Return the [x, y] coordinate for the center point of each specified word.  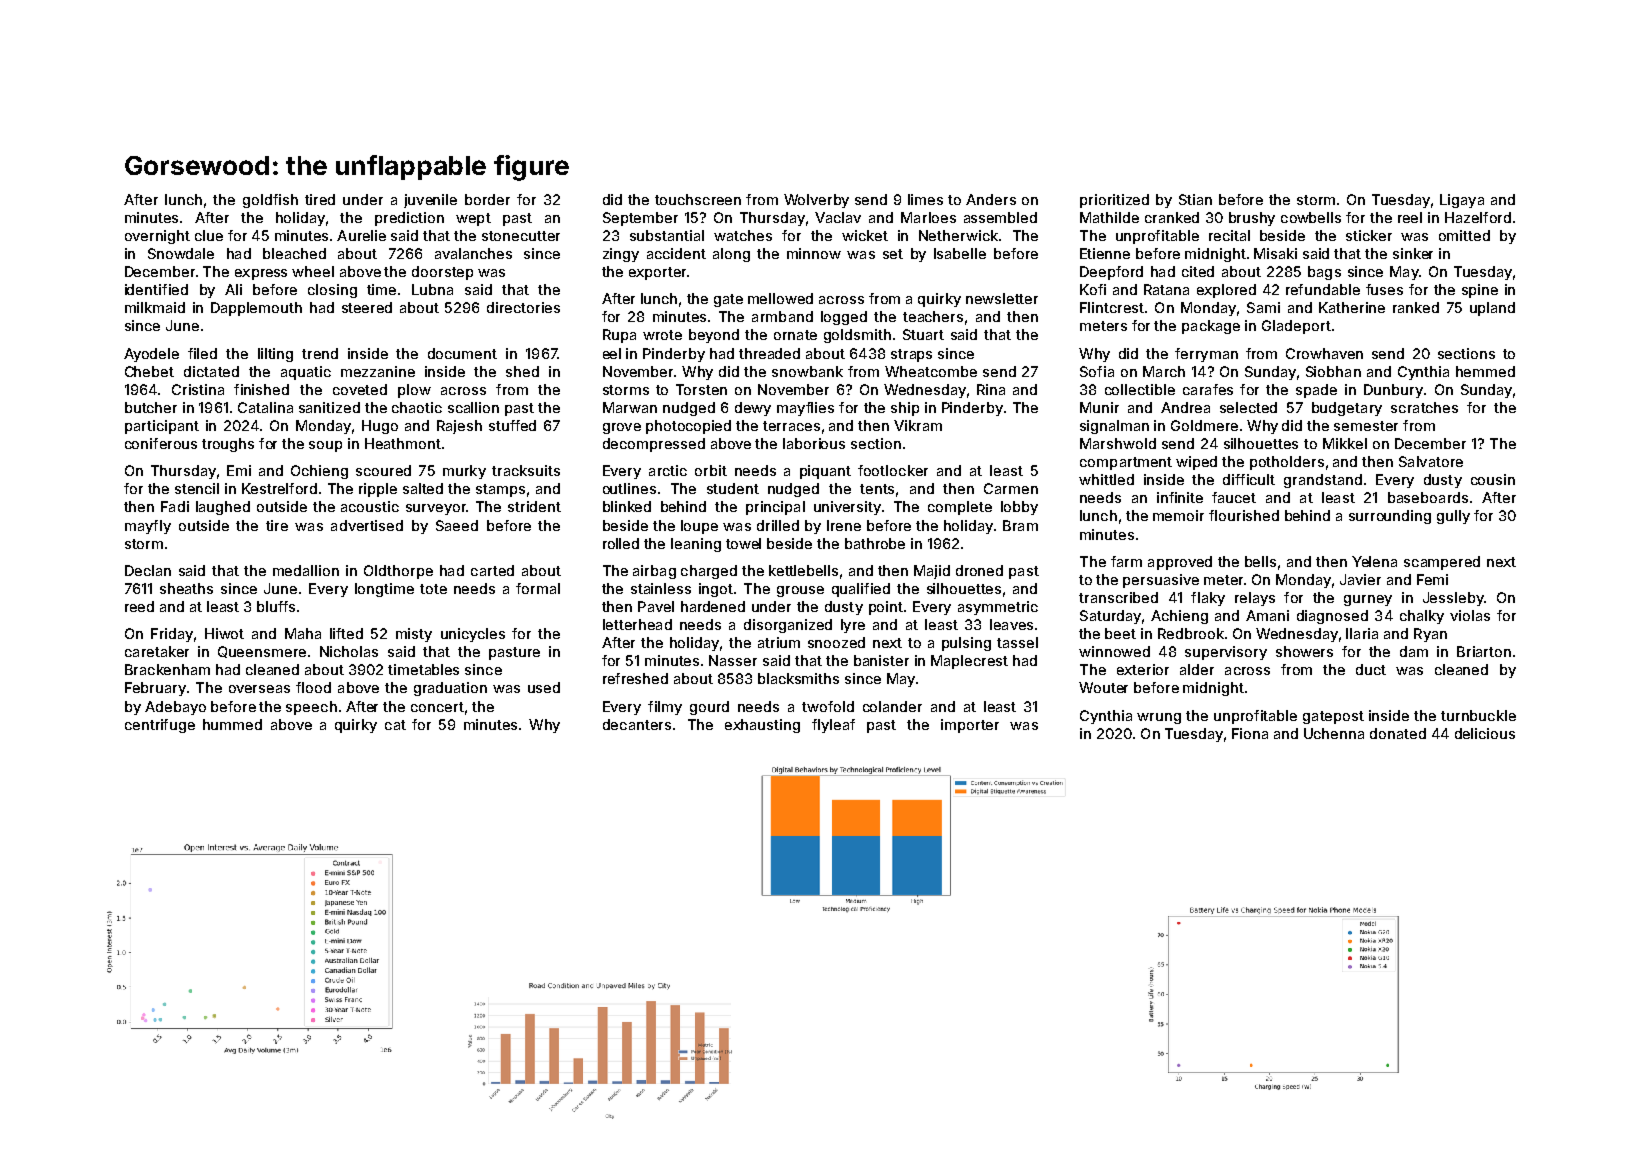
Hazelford [1478, 217]
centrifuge [160, 726]
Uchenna [1334, 733]
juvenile [430, 201]
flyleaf [833, 726]
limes [925, 199]
